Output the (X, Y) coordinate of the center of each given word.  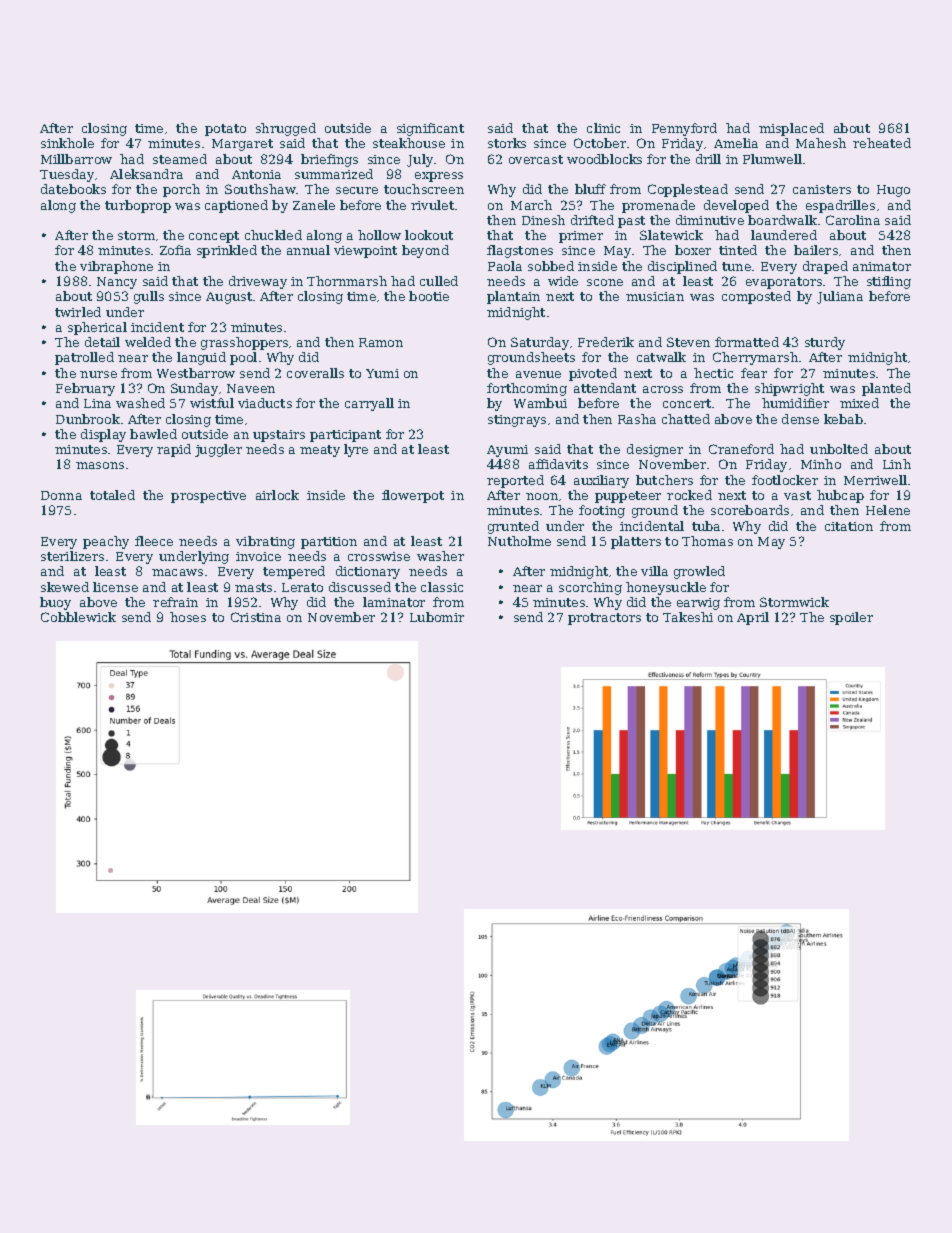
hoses (188, 617)
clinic (603, 128)
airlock (277, 495)
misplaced (791, 129)
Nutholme (519, 541)
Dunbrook (88, 419)
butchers (664, 480)
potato (225, 130)
